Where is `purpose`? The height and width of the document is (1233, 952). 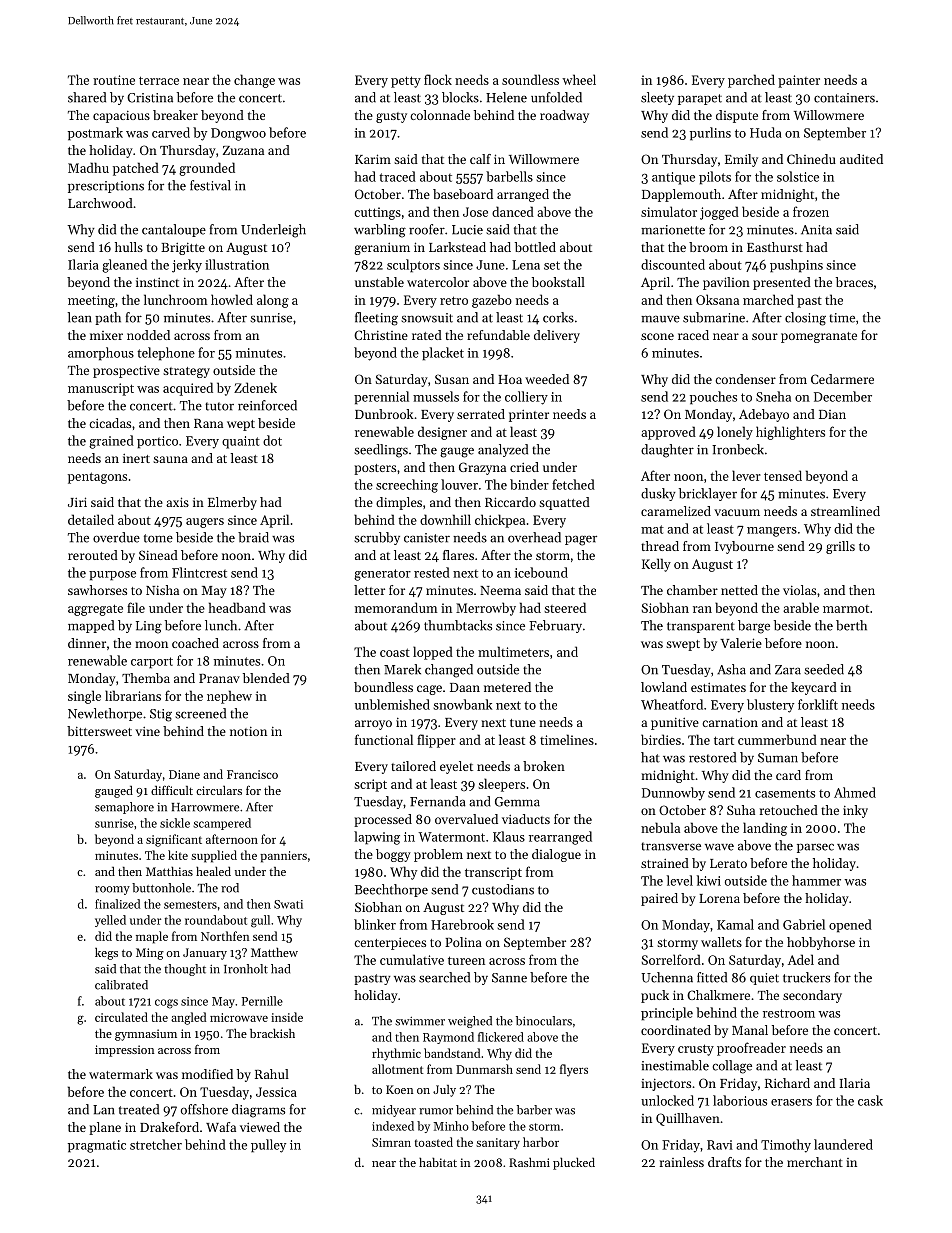 purpose is located at coordinates (112, 576).
